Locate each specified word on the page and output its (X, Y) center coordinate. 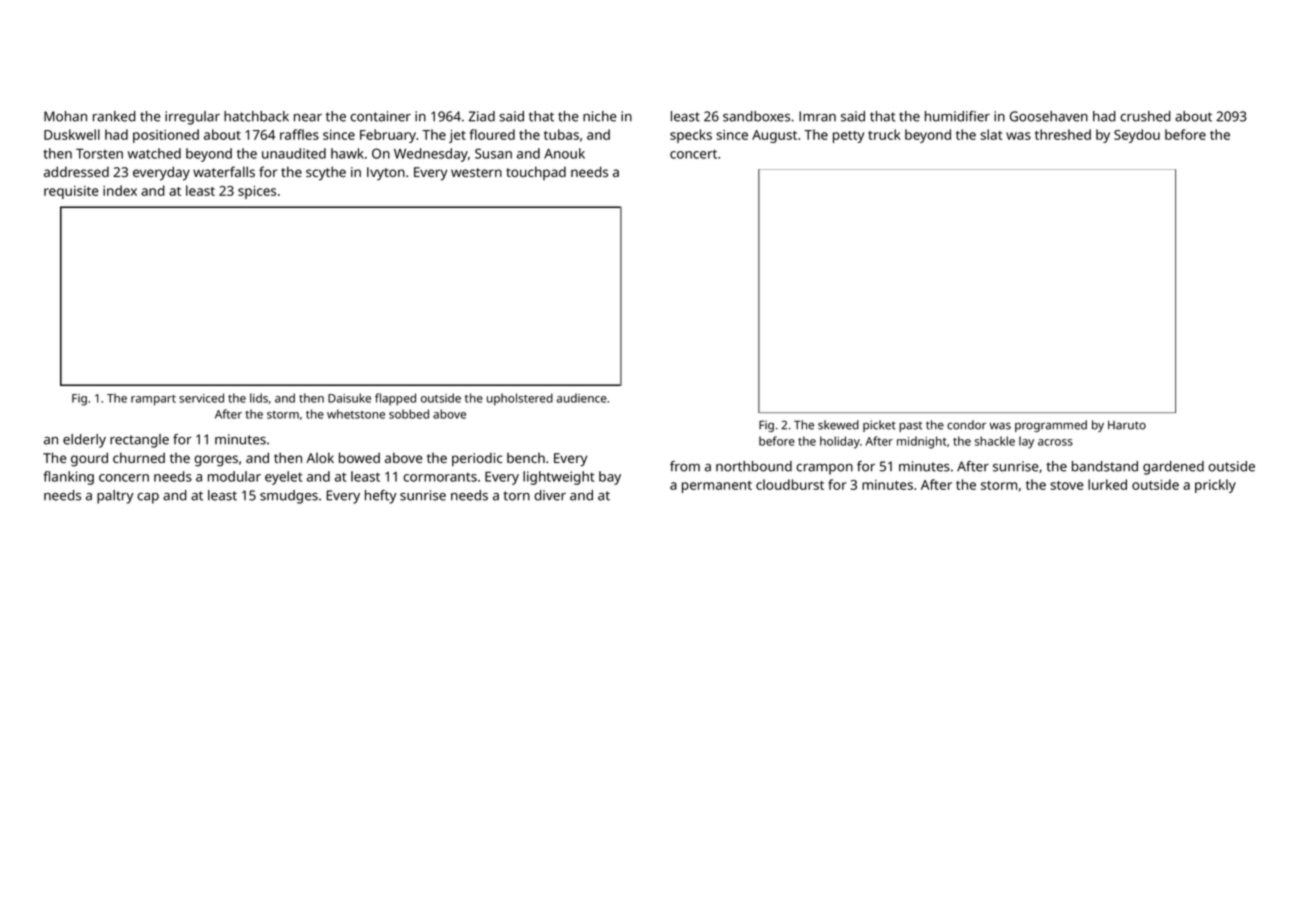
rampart (153, 400)
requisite (71, 192)
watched (154, 153)
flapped (395, 399)
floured (492, 134)
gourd (89, 459)
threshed (1063, 134)
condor (966, 425)
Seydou (1137, 136)
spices (257, 192)
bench (526, 458)
